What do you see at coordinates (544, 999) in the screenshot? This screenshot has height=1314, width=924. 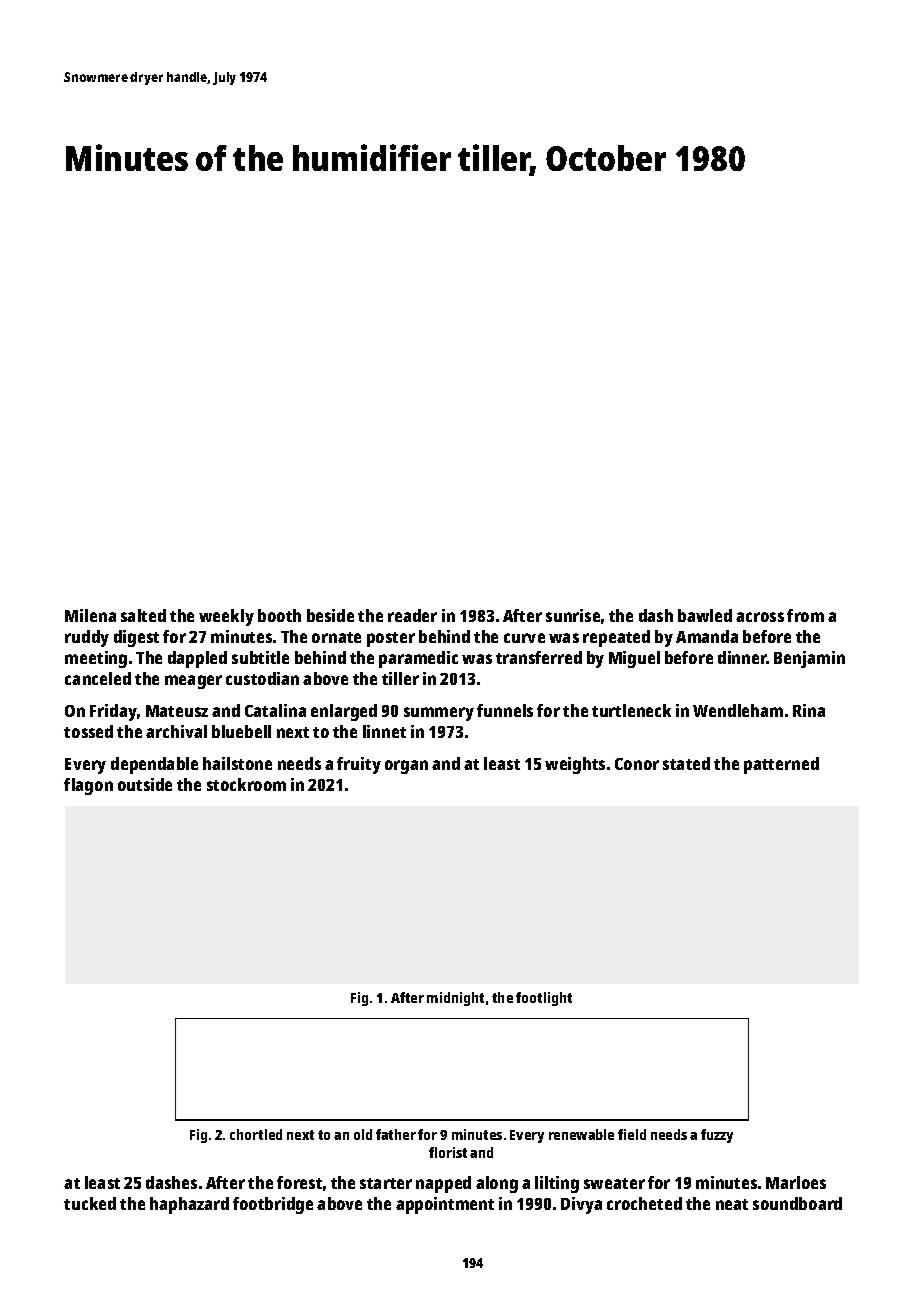 I see `footlight` at bounding box center [544, 999].
